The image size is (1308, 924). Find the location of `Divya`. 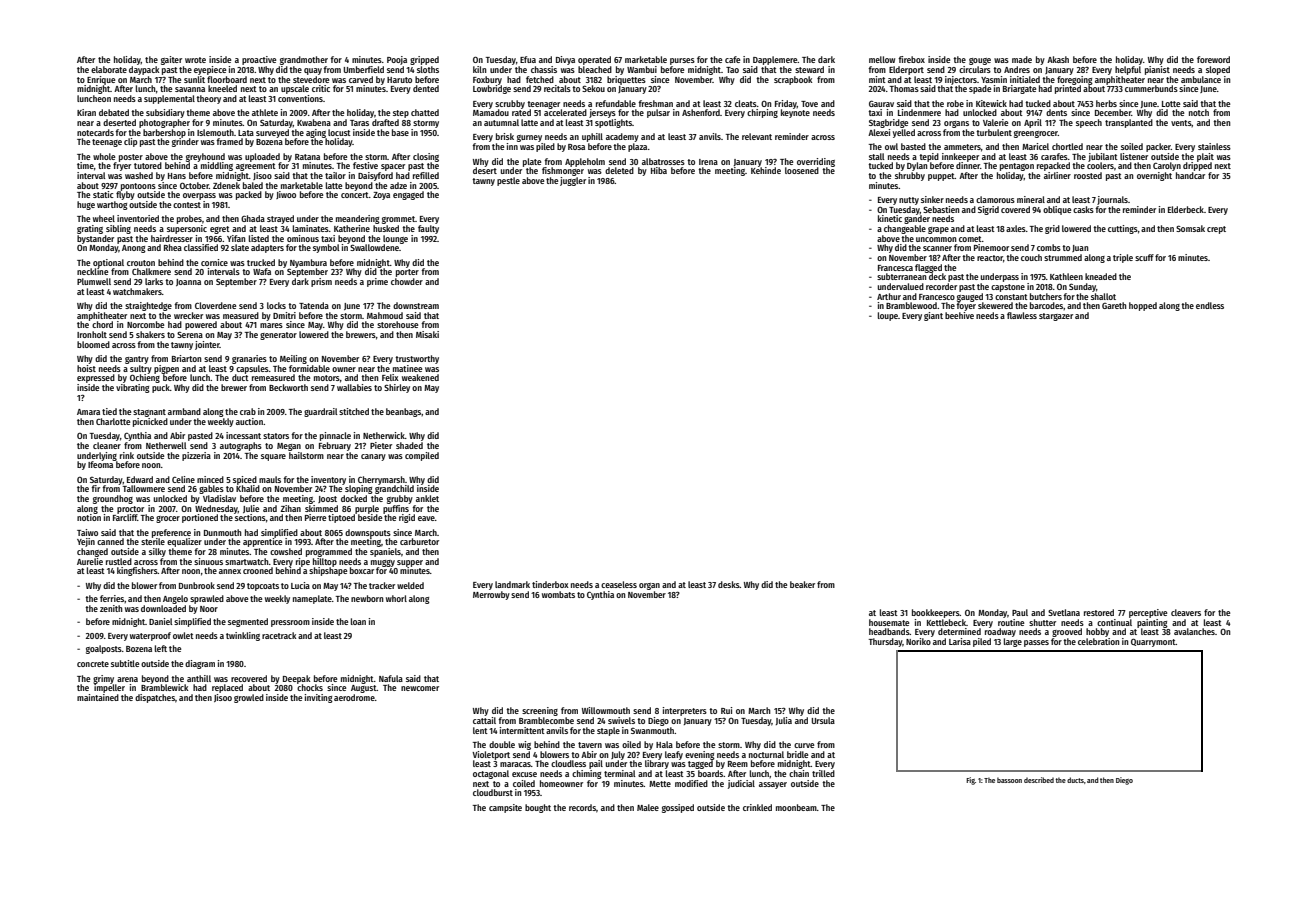

Divya is located at coordinates (565, 60).
